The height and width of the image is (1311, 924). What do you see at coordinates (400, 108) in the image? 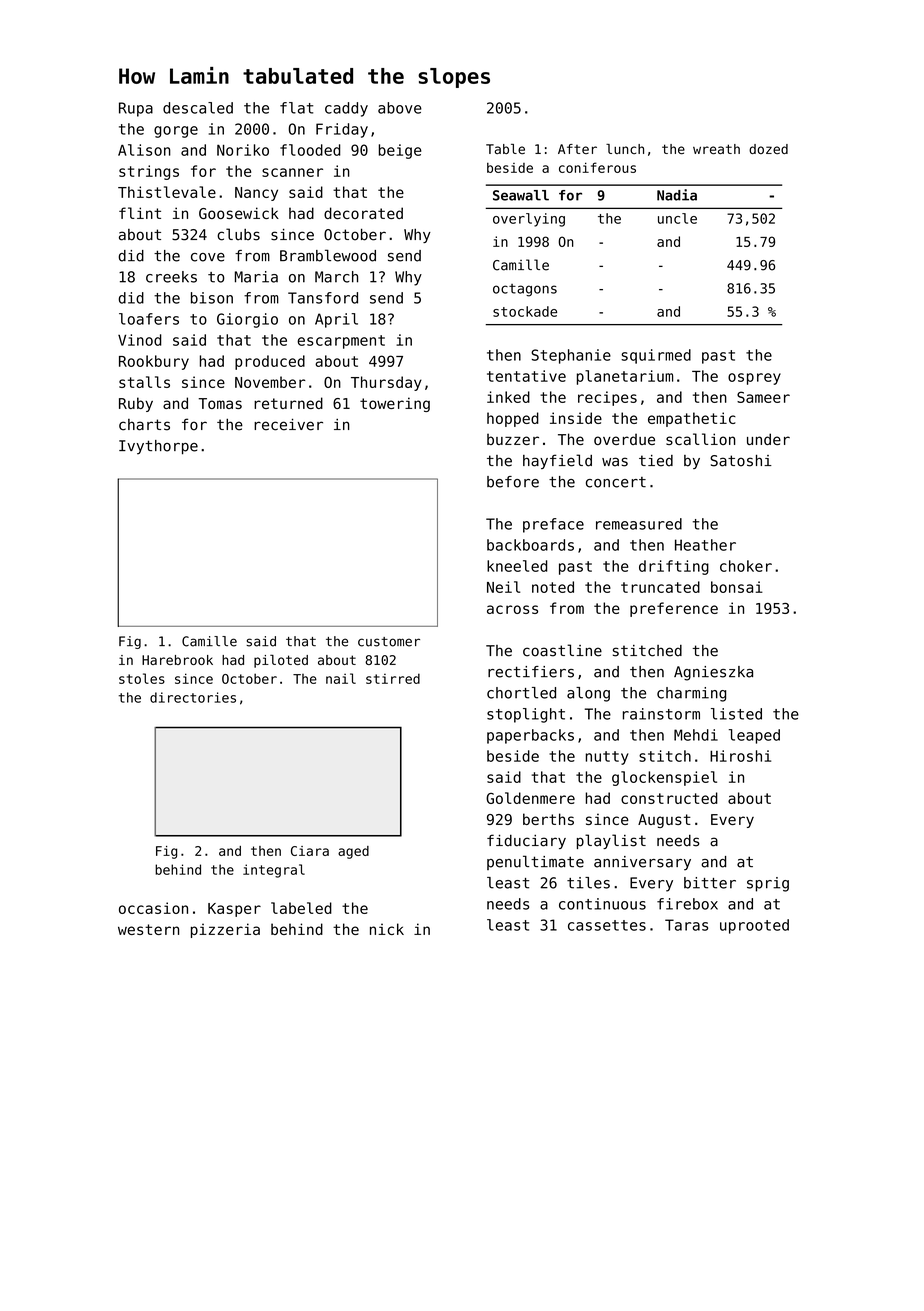
I see `above` at bounding box center [400, 108].
